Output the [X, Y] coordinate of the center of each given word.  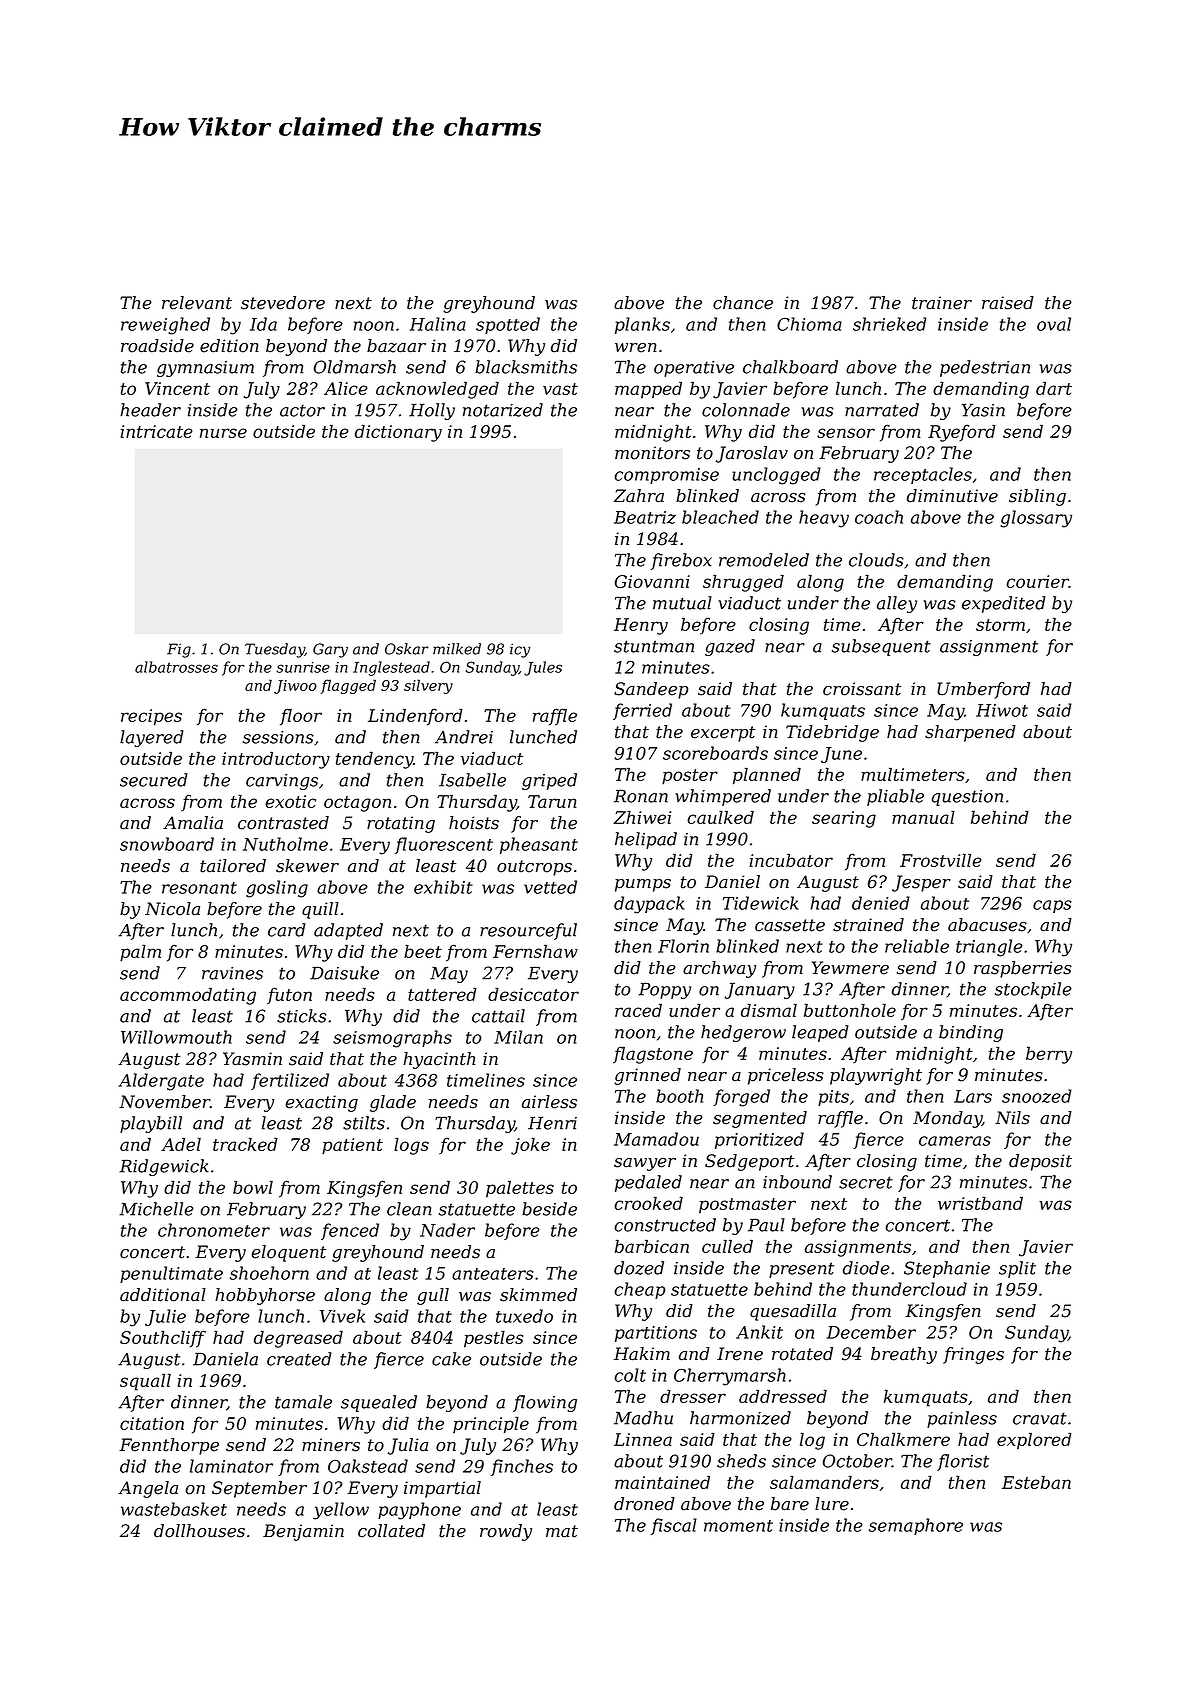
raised [1008, 303]
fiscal [674, 1526]
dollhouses [199, 1531]
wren [636, 348]
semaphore [916, 1526]
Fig [179, 650]
